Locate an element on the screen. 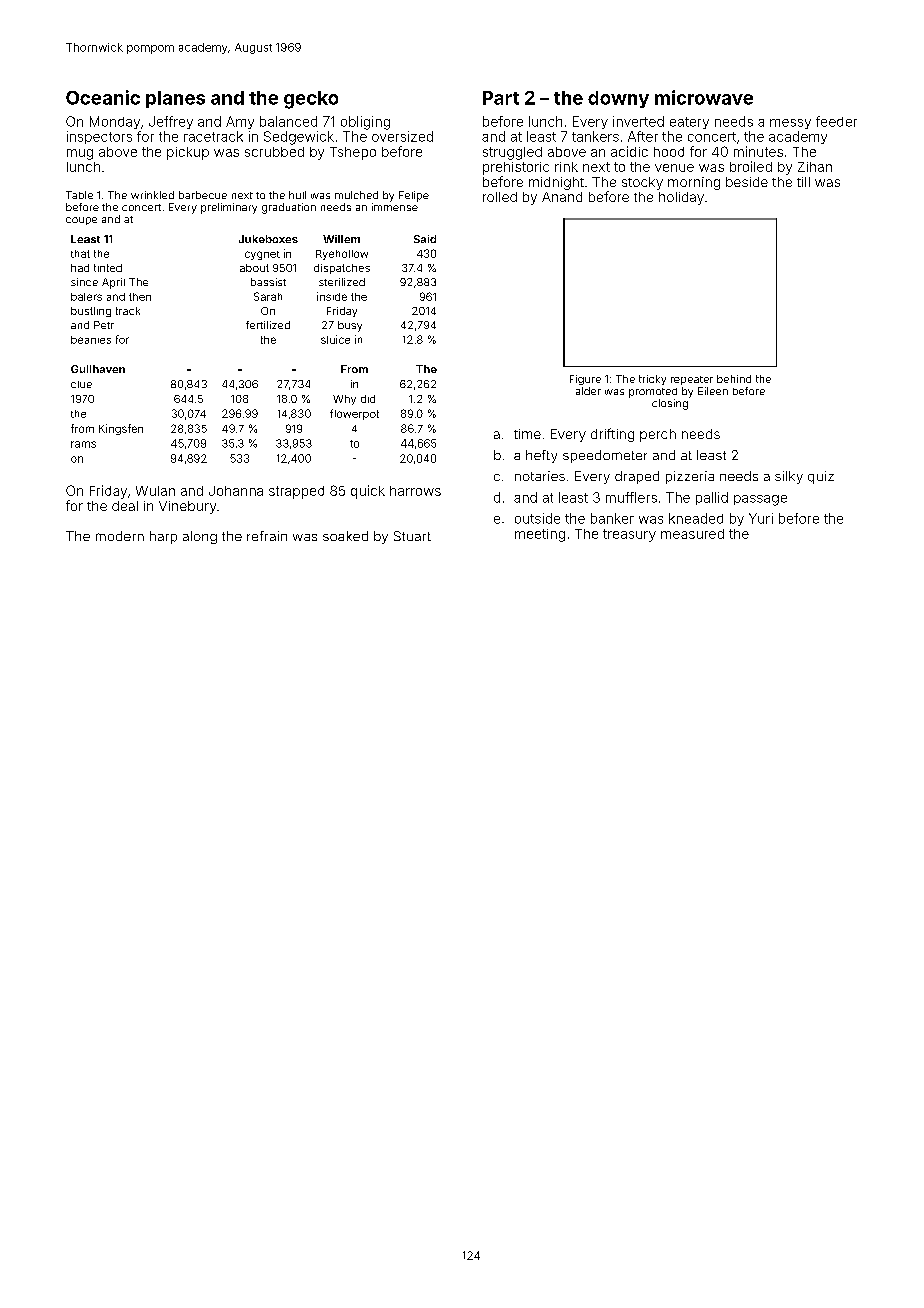 This screenshot has height=1308, width=924. Oceanic is located at coordinates (103, 97).
